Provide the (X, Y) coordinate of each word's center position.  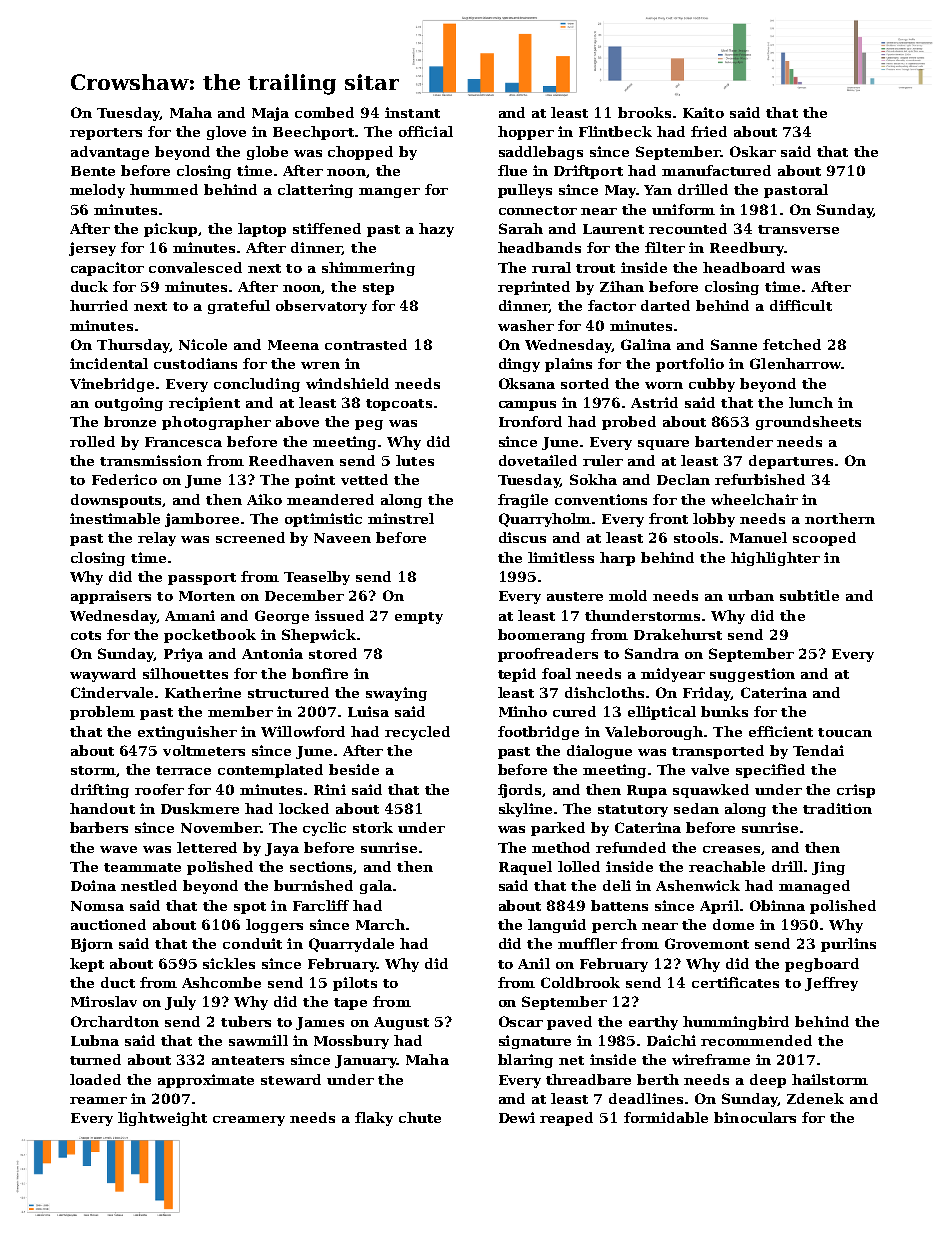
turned (95, 1059)
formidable (666, 1117)
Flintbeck (615, 131)
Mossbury (351, 1042)
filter (665, 247)
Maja (270, 114)
